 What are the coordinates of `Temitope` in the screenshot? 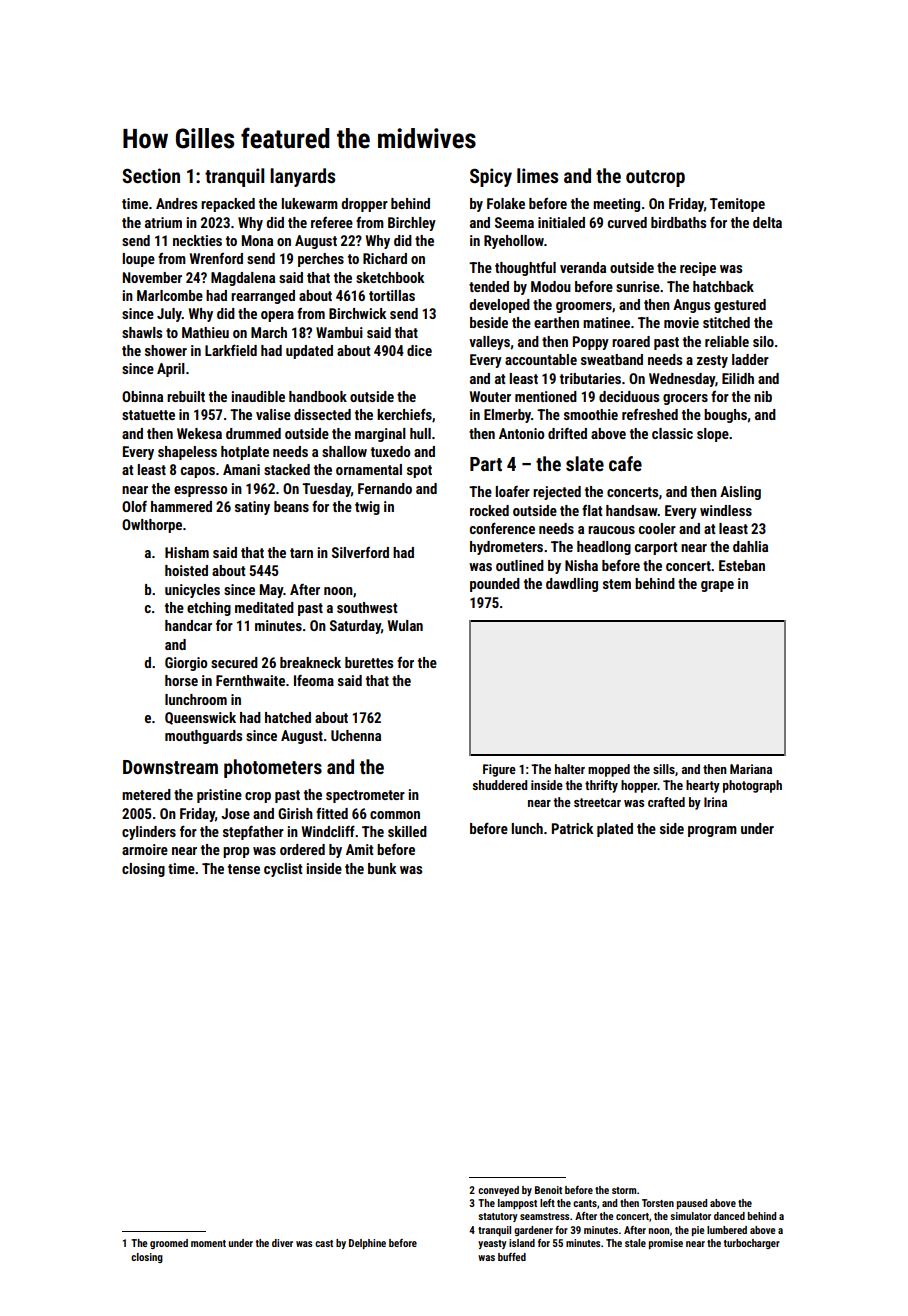 It's located at (737, 205).
